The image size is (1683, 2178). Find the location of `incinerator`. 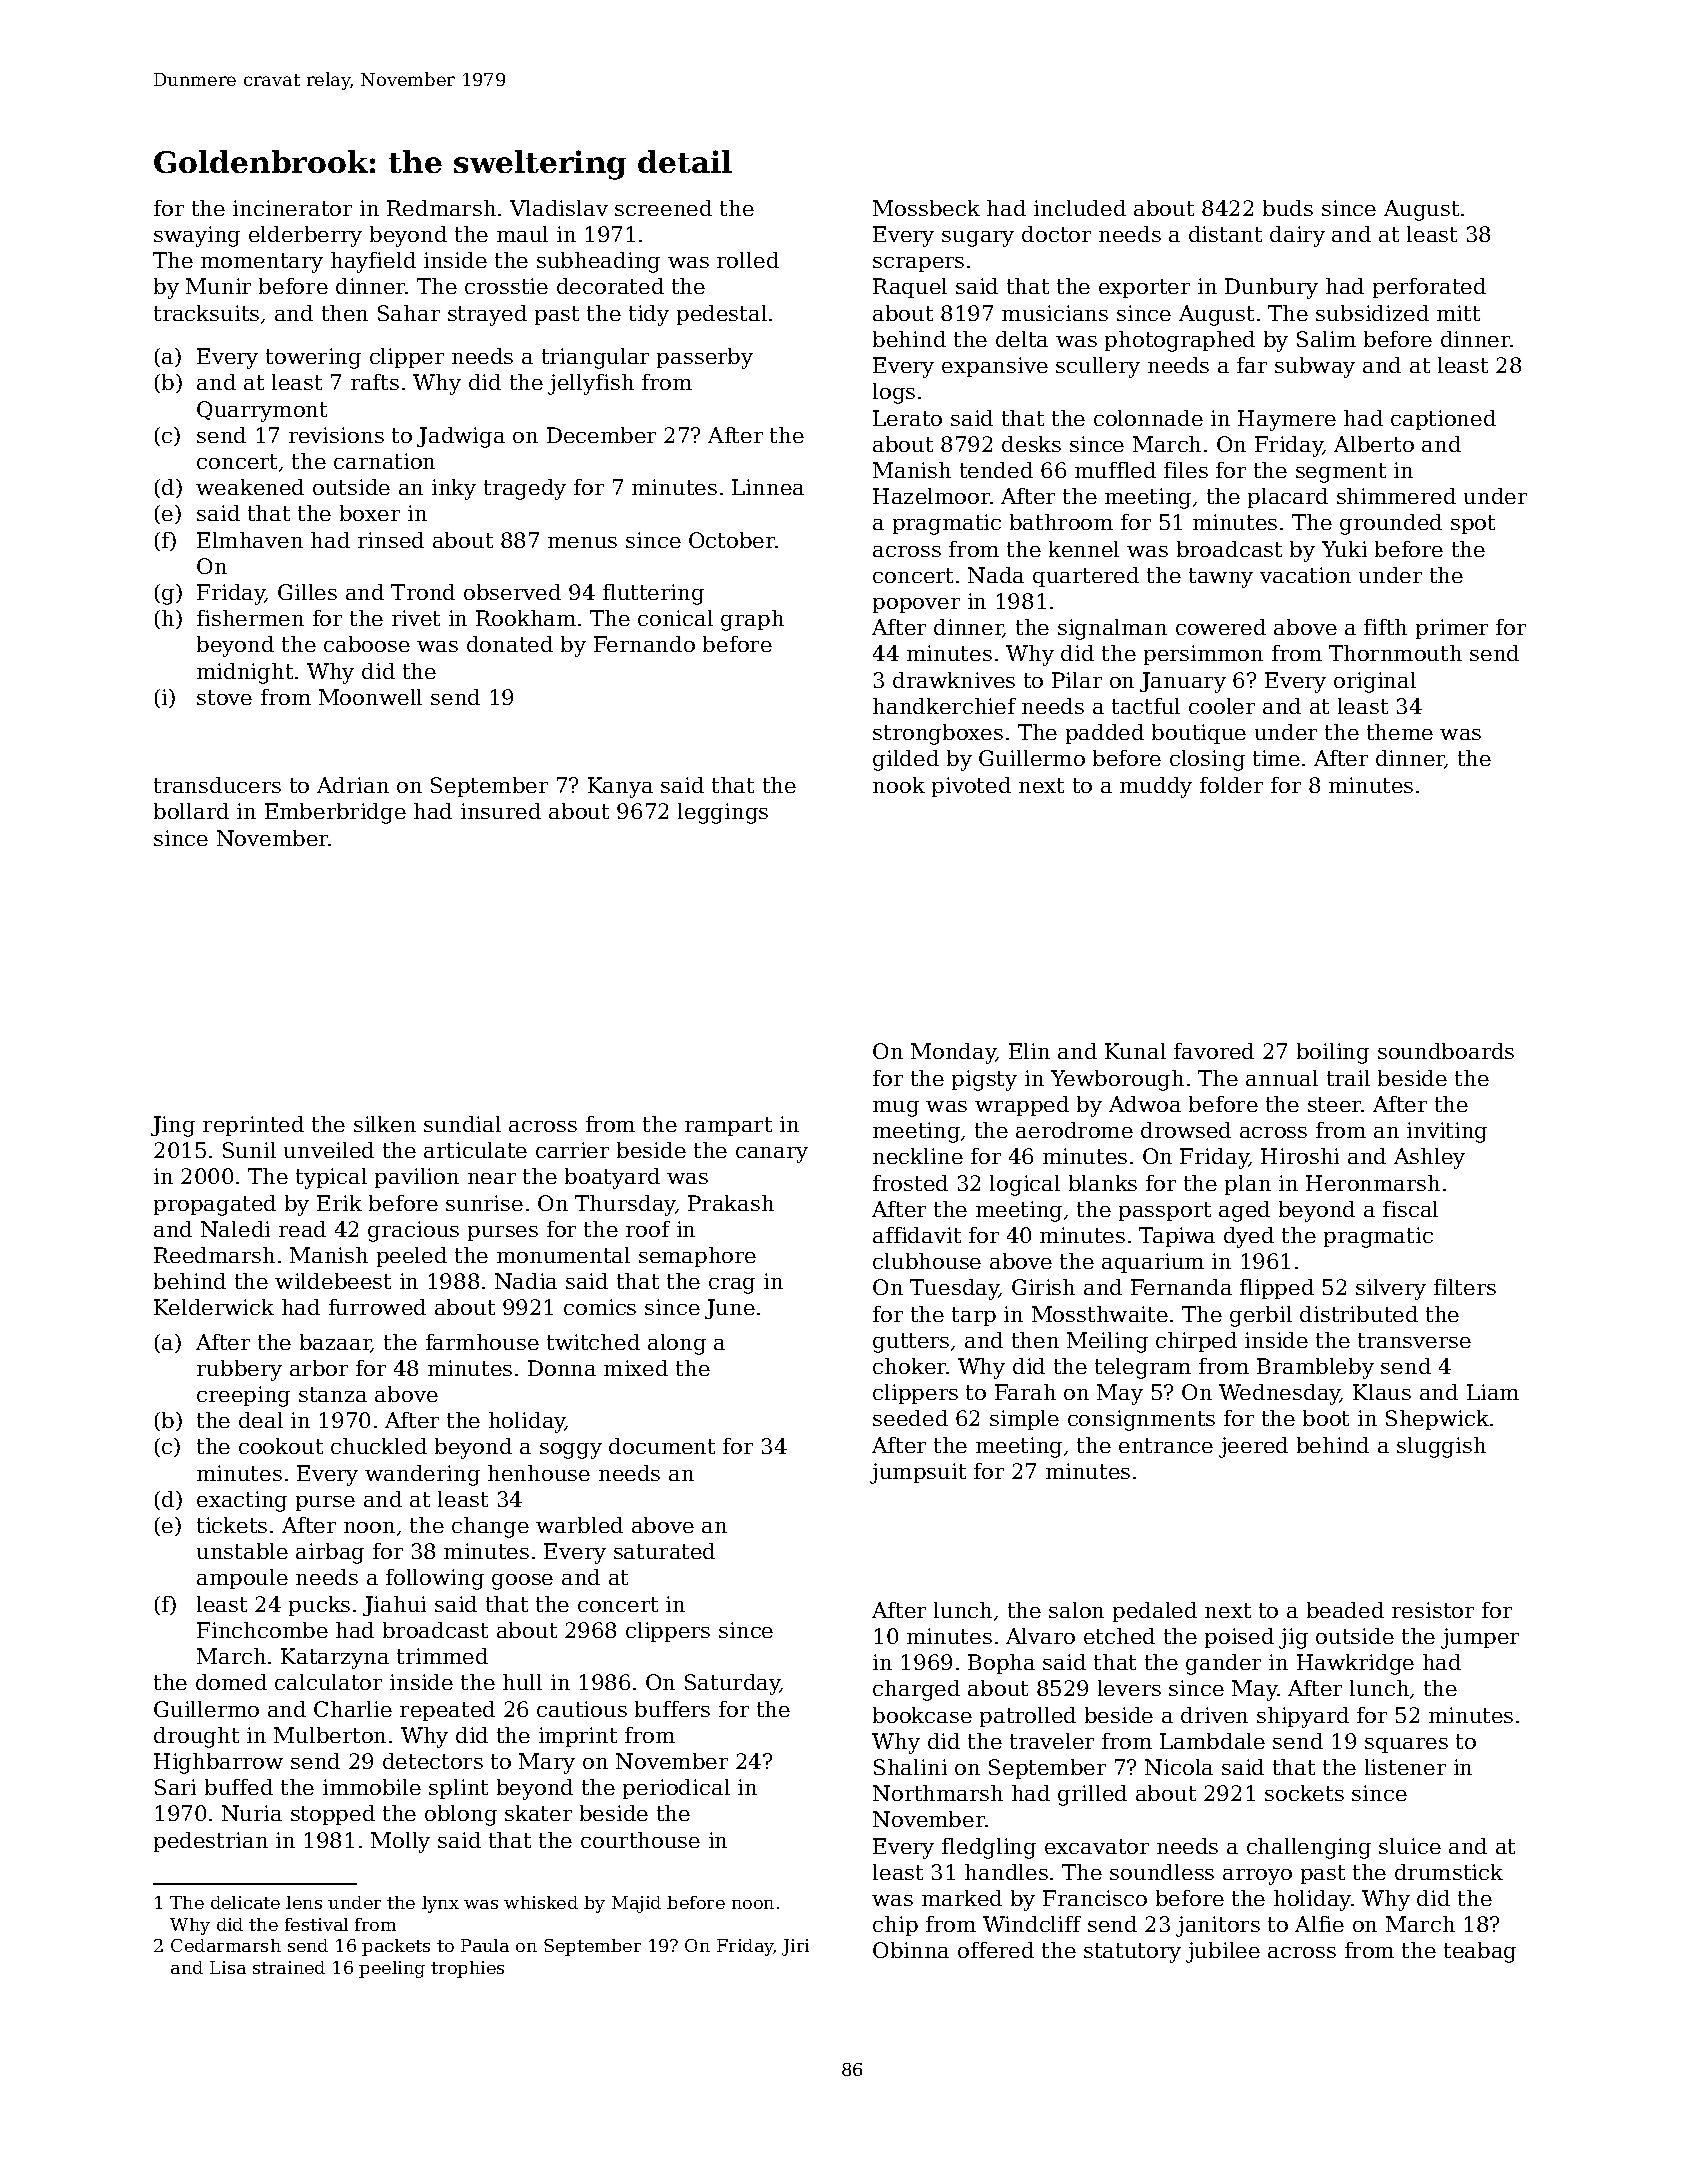

incinerator is located at coordinates (292, 208).
